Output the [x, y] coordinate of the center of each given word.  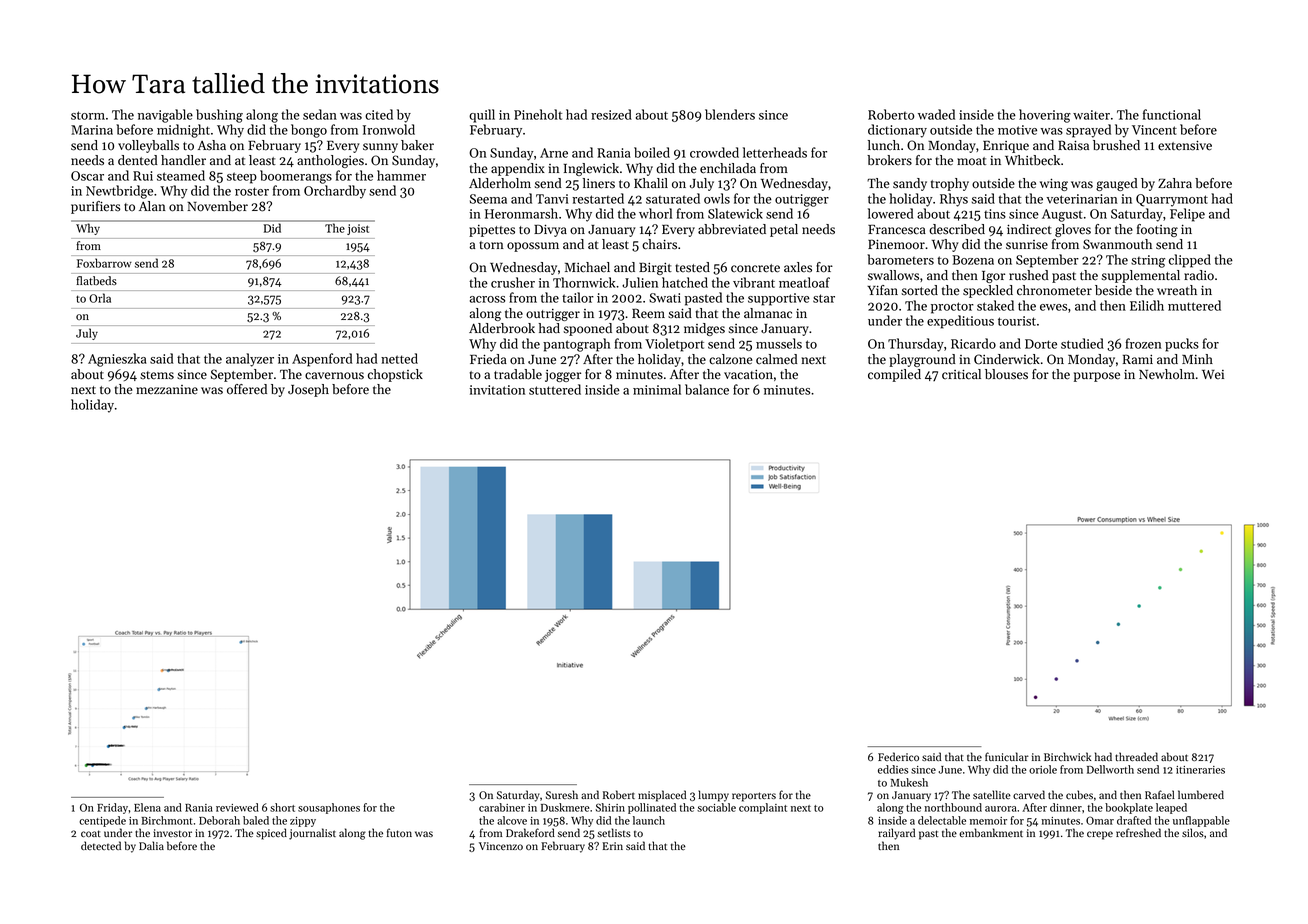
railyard [896, 834]
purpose [1097, 377]
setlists [614, 832]
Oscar [87, 176]
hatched [685, 282]
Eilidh [1147, 305]
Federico [898, 756]
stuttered [555, 389]
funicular [1007, 756]
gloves [1073, 230]
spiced [271, 834]
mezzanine [167, 389]
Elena [147, 807]
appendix [518, 169]
